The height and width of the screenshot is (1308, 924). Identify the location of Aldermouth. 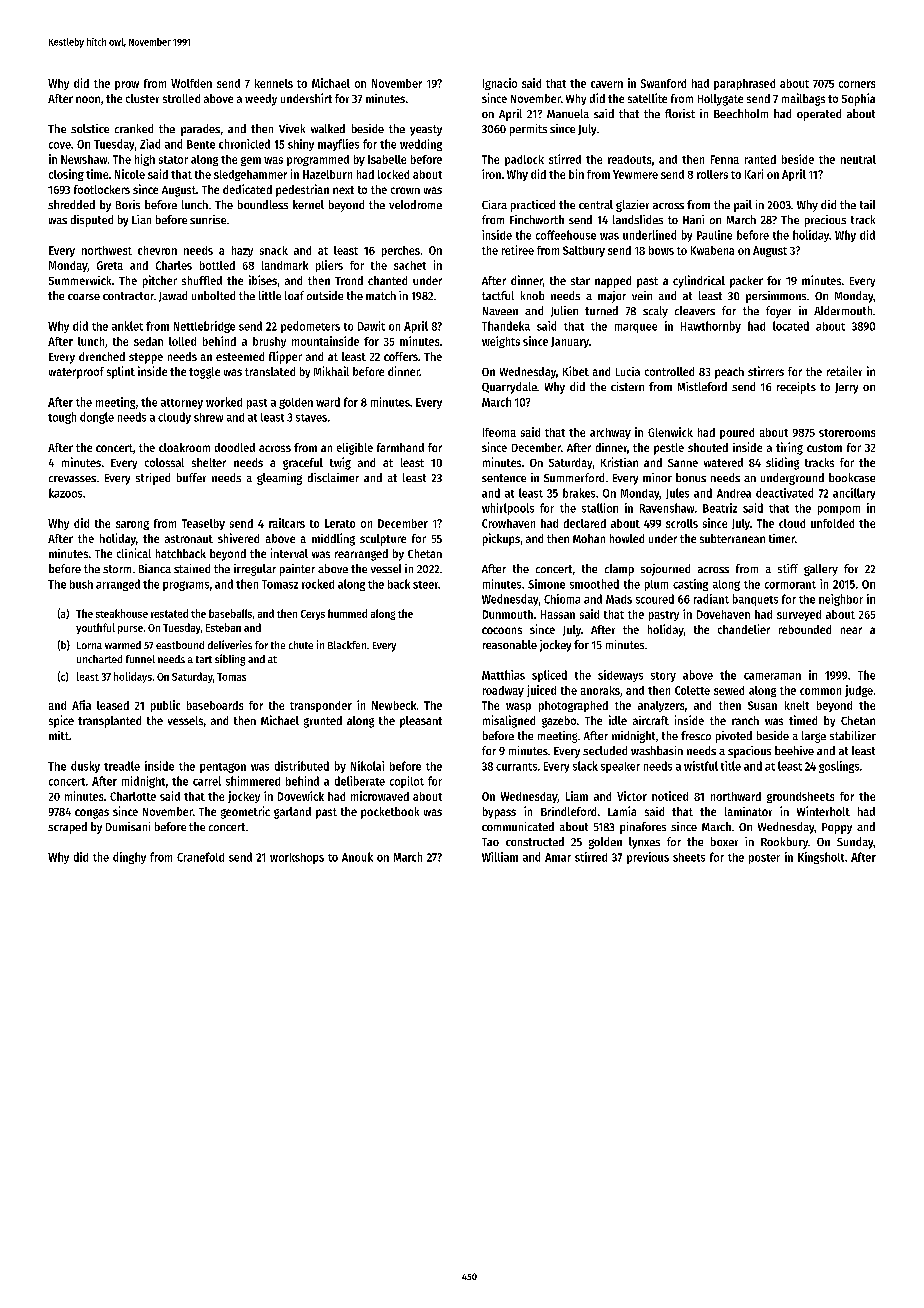
(843, 310).
